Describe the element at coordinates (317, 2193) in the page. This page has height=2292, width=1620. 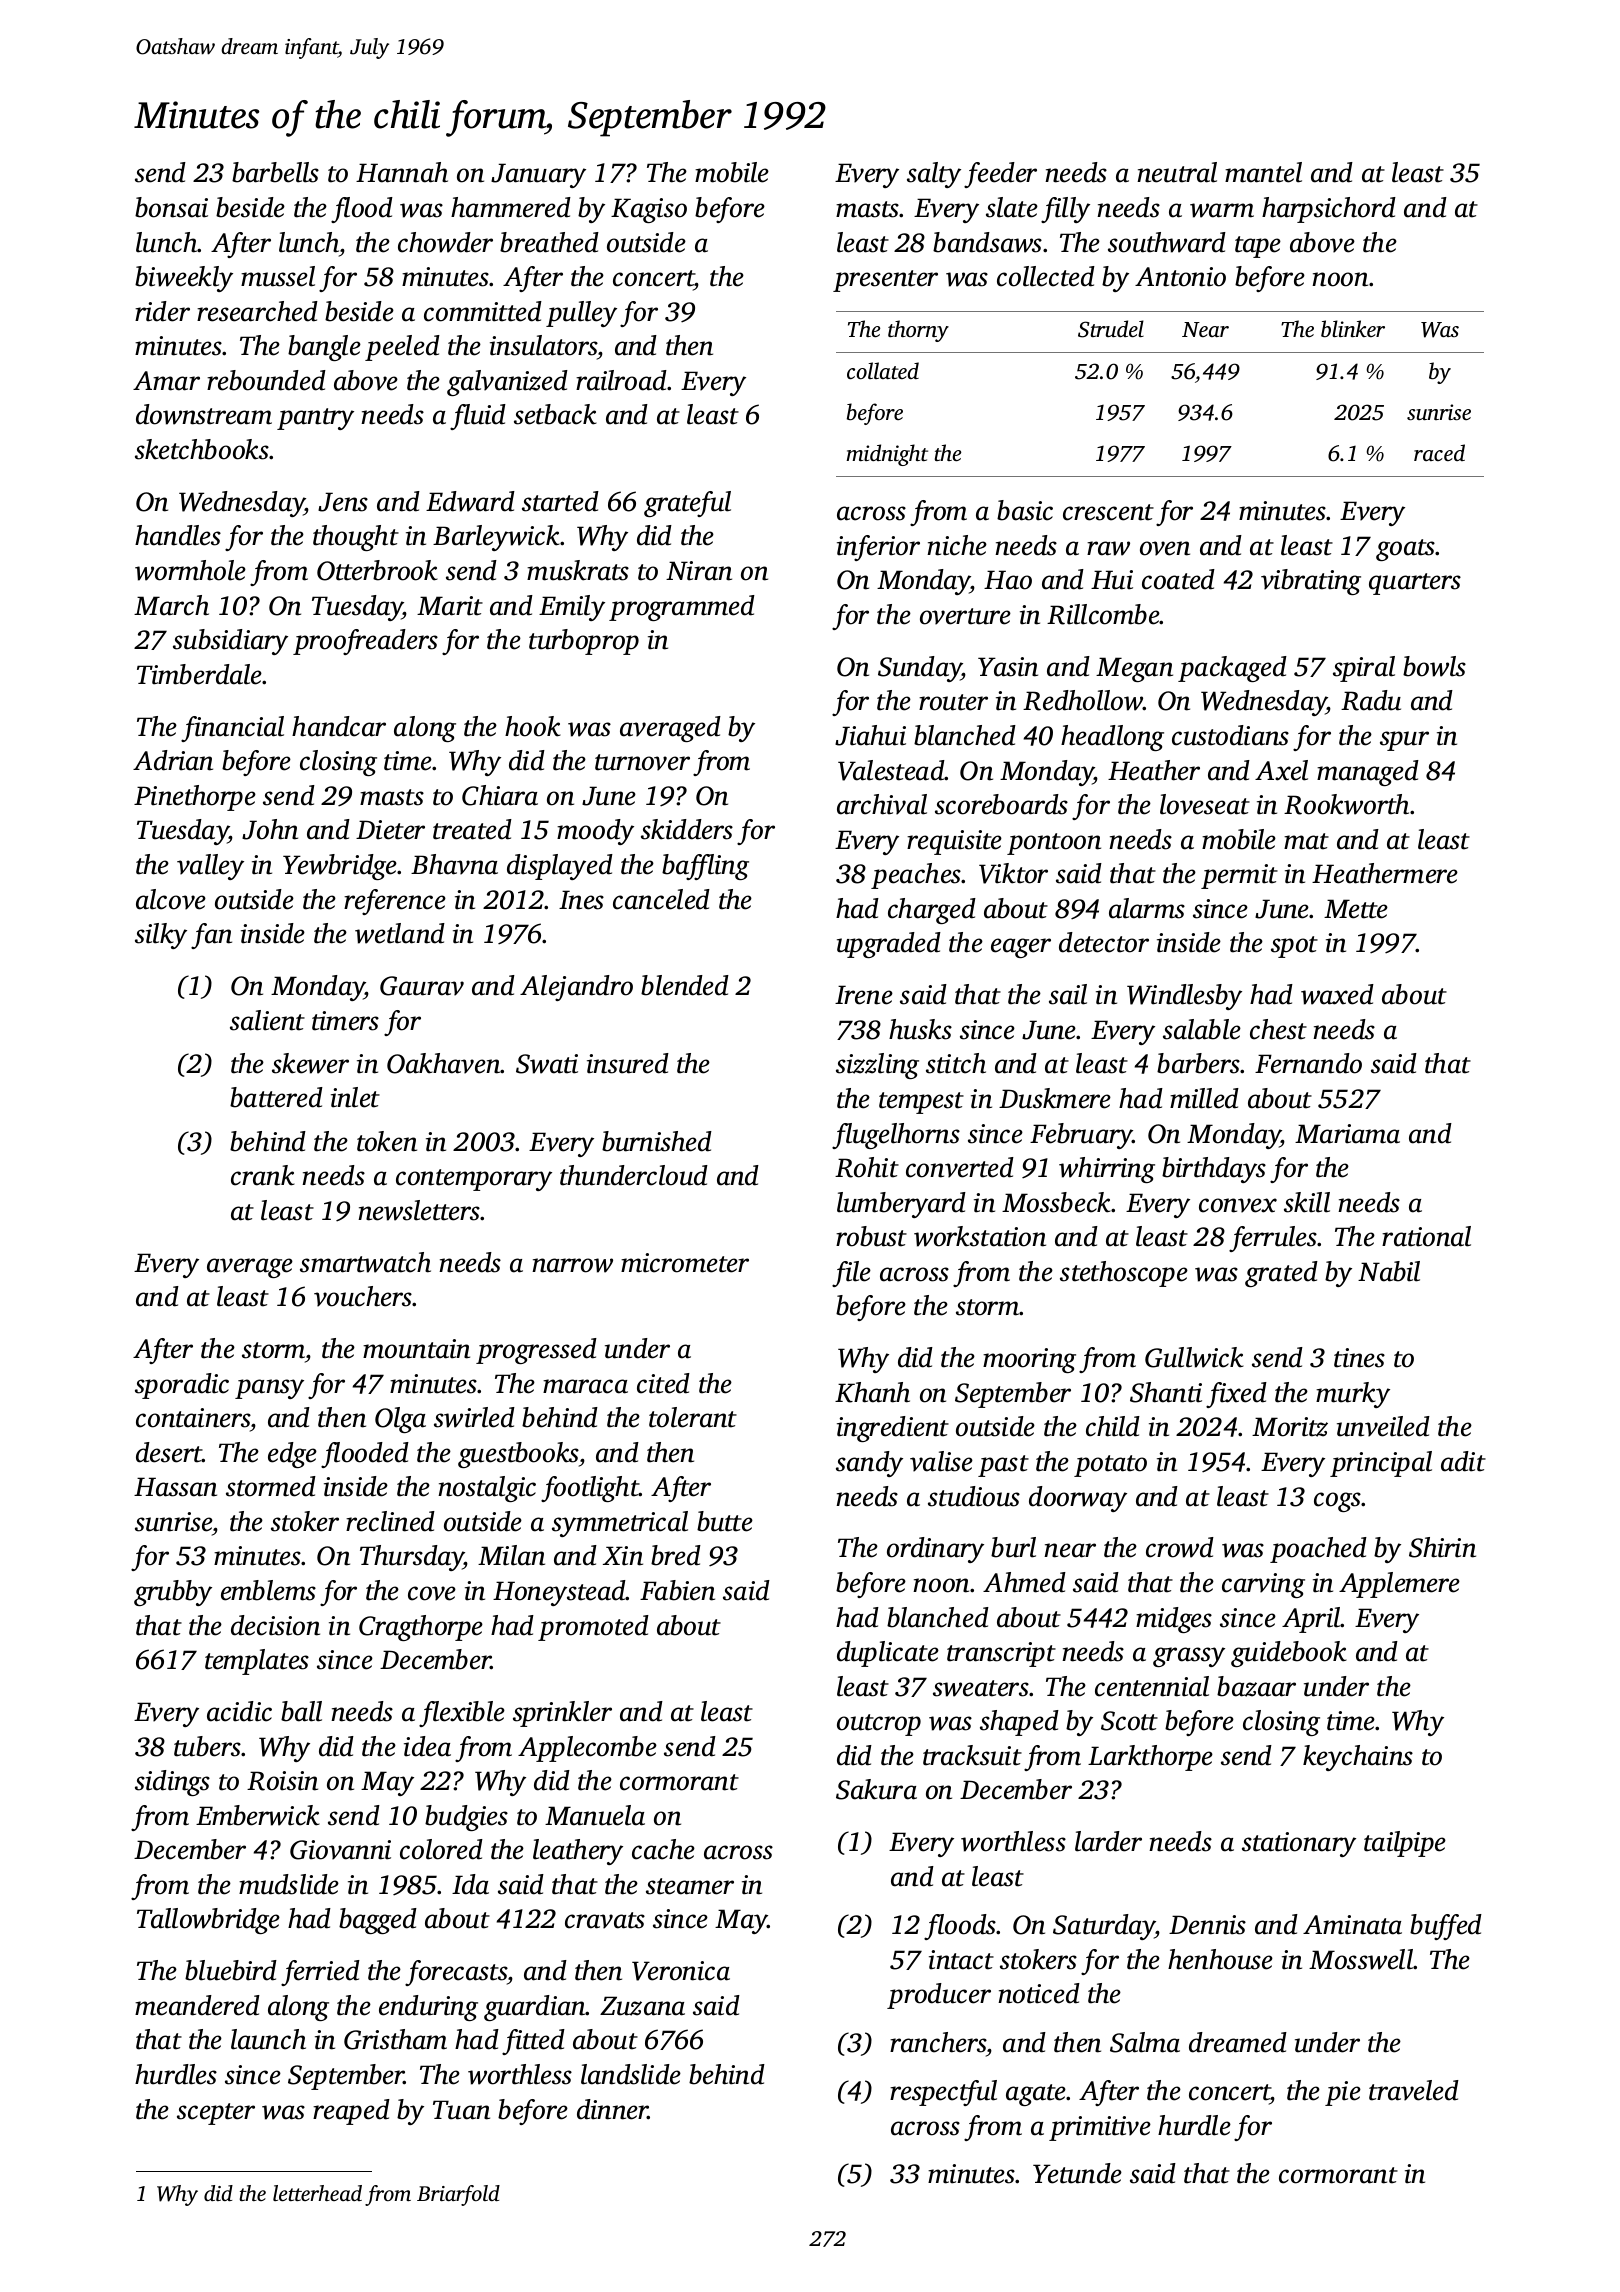
I see `letterhead` at that location.
